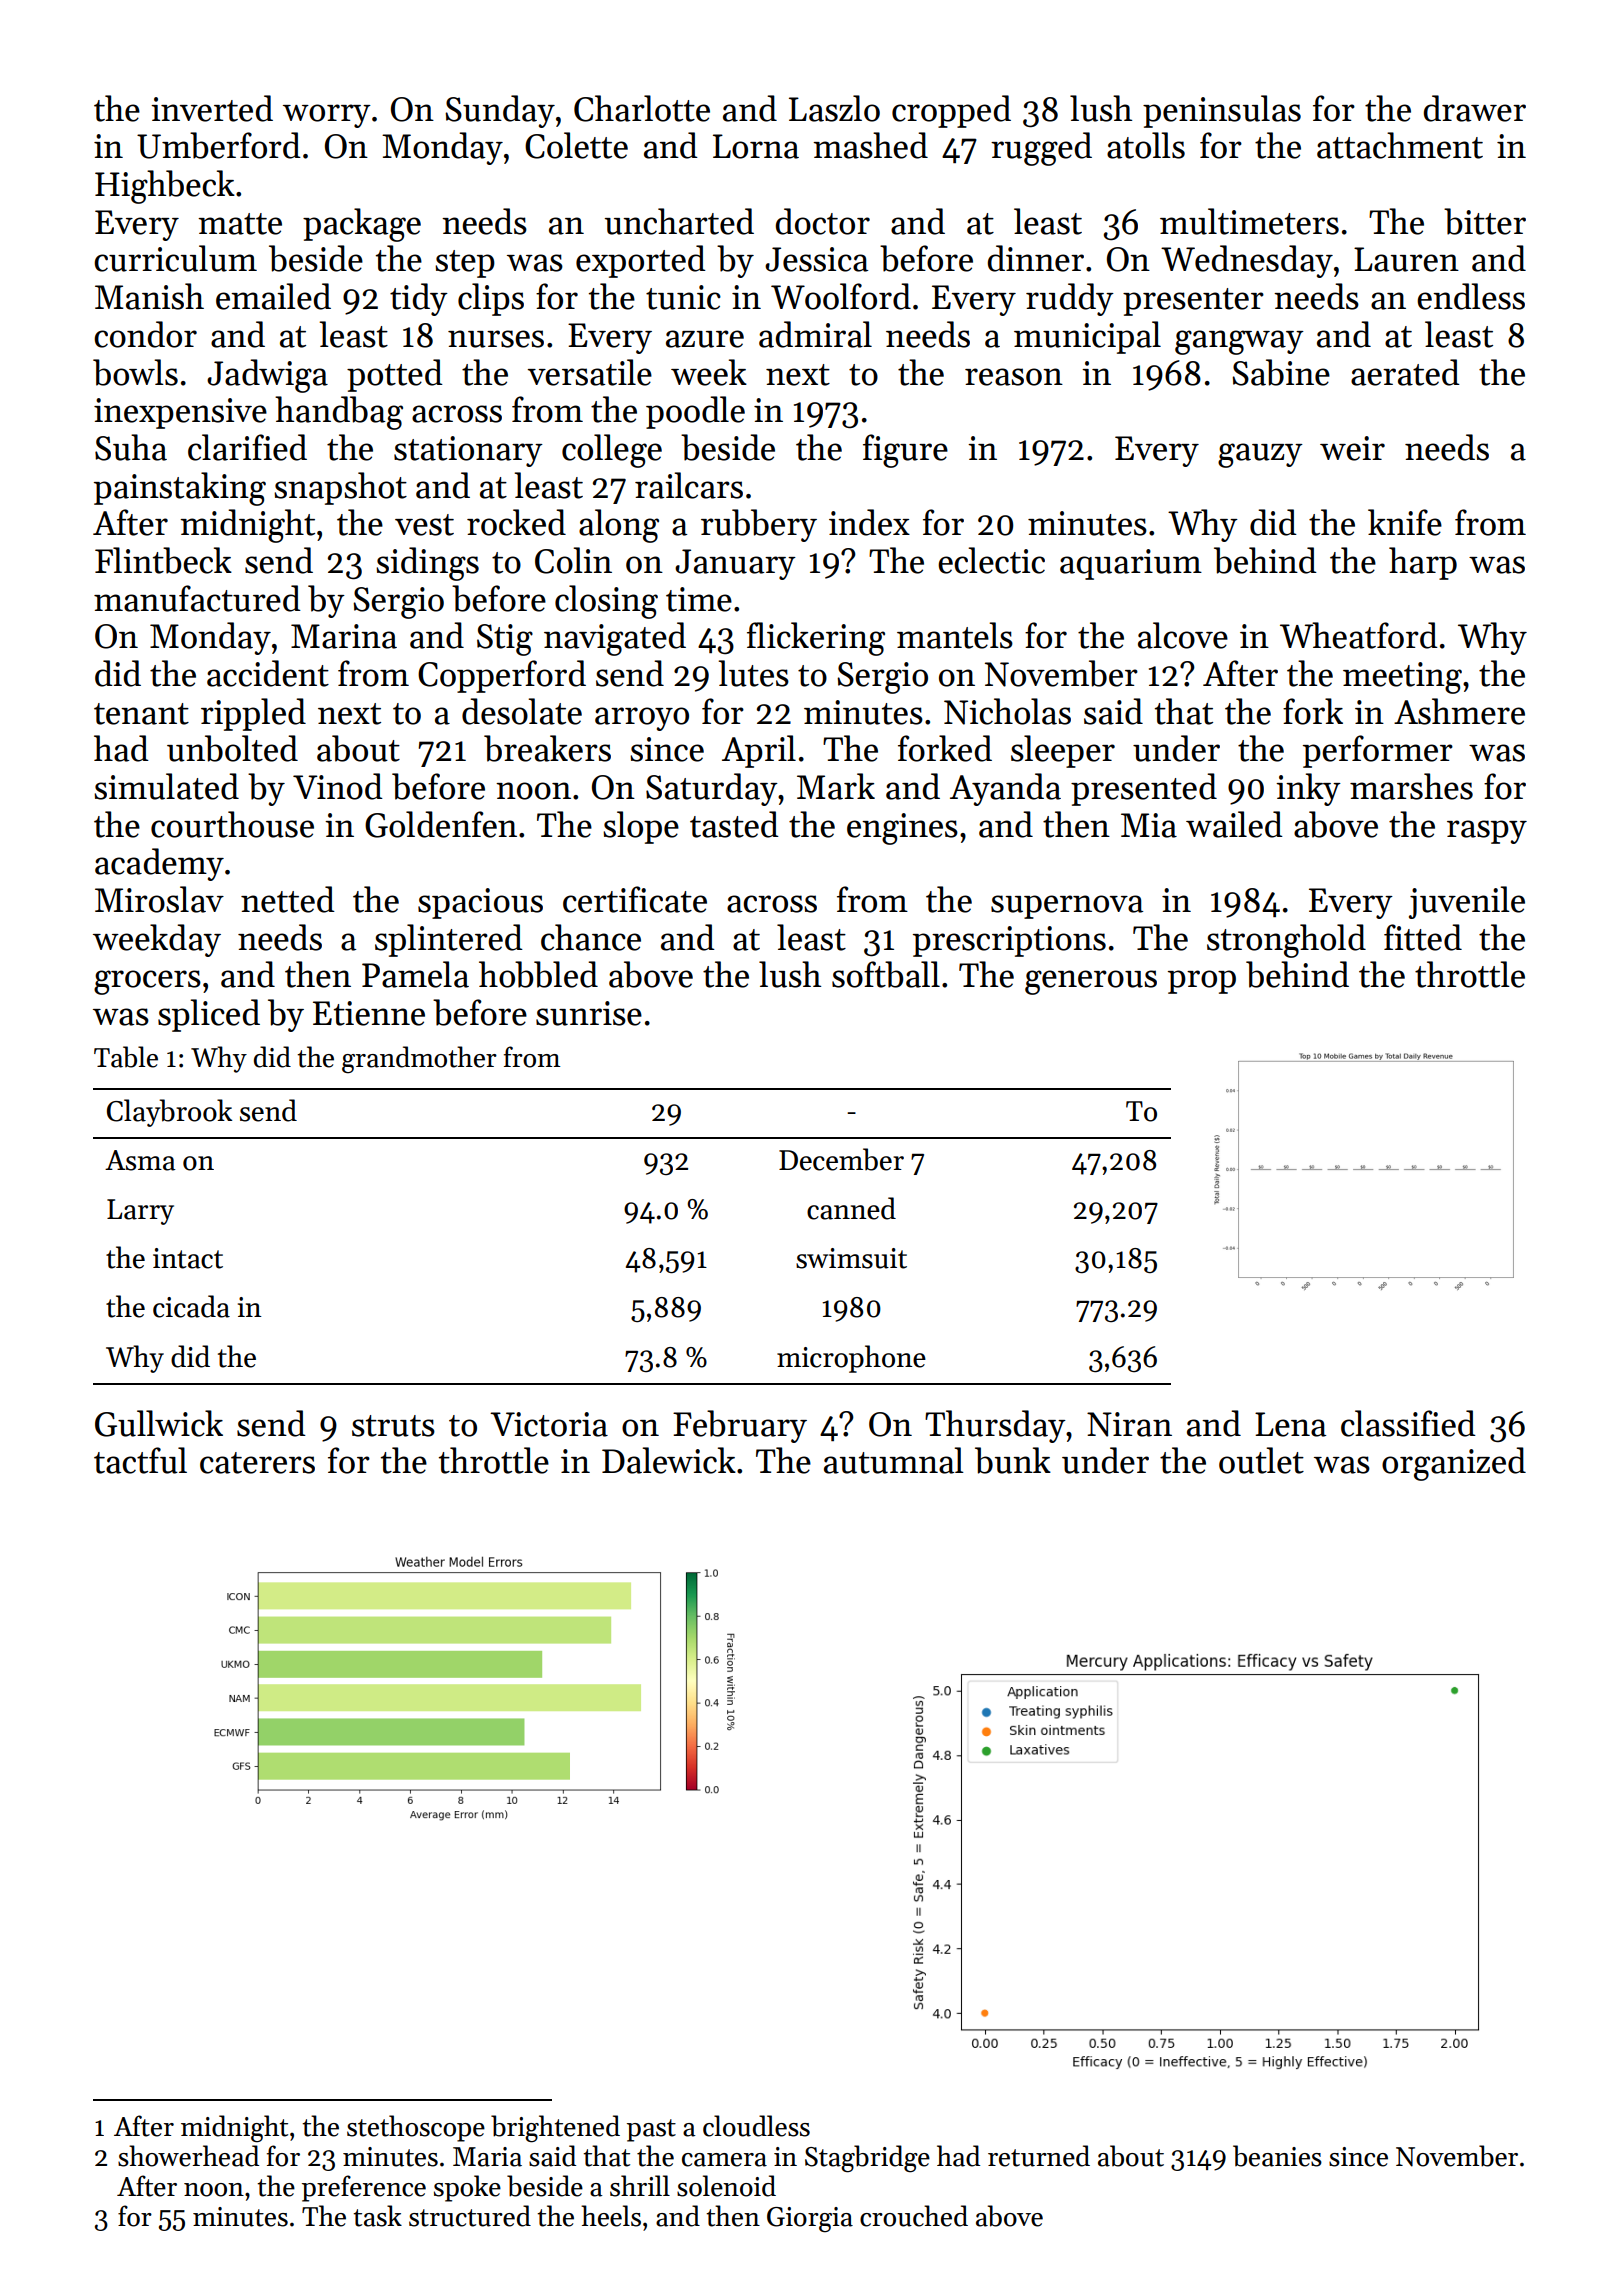  What do you see at coordinates (340, 488) in the screenshot?
I see `snapshot` at bounding box center [340, 488].
